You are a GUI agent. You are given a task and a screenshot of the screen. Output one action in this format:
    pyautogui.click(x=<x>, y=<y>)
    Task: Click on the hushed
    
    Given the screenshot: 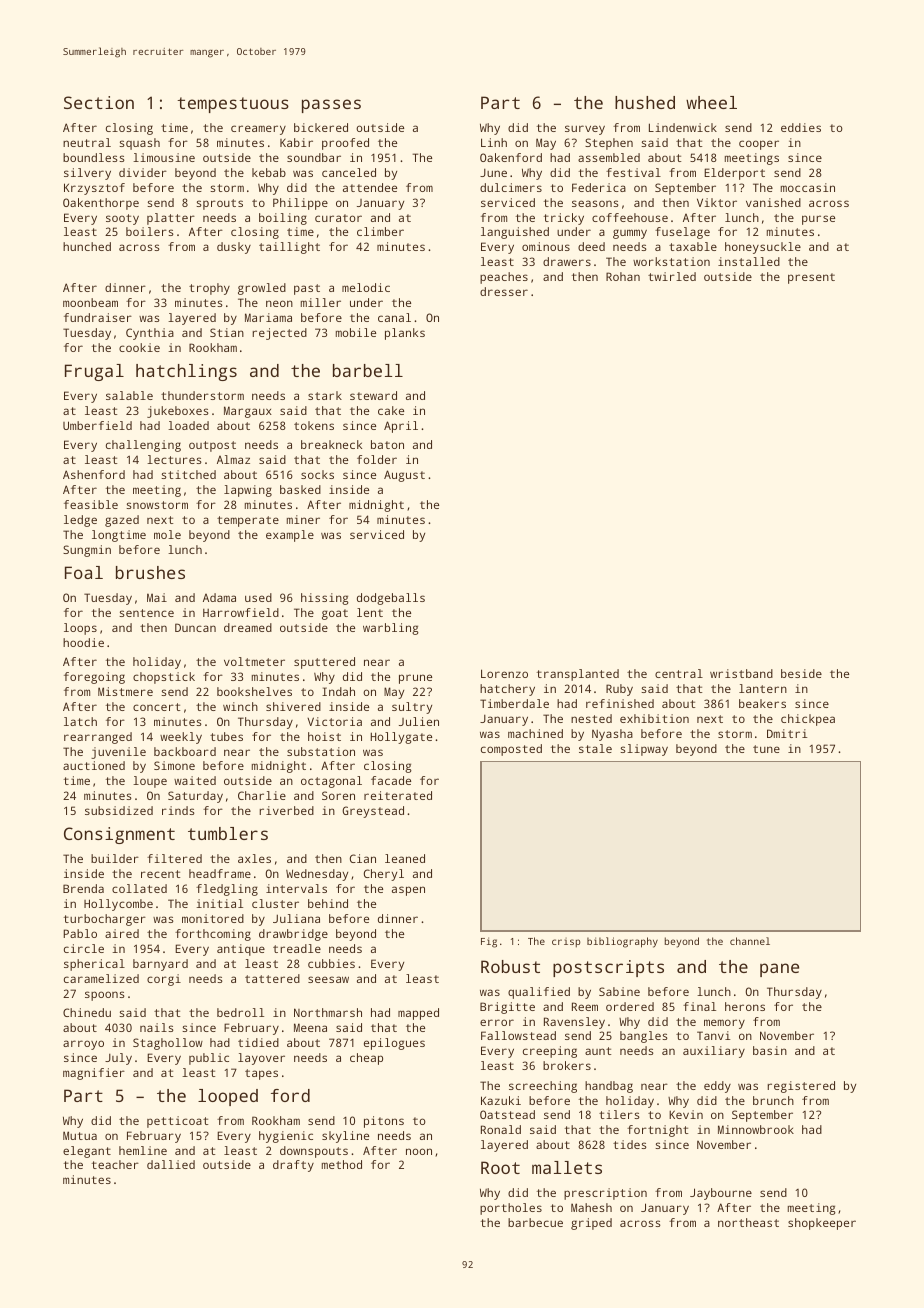 What is the action you would take?
    pyautogui.click(x=645, y=102)
